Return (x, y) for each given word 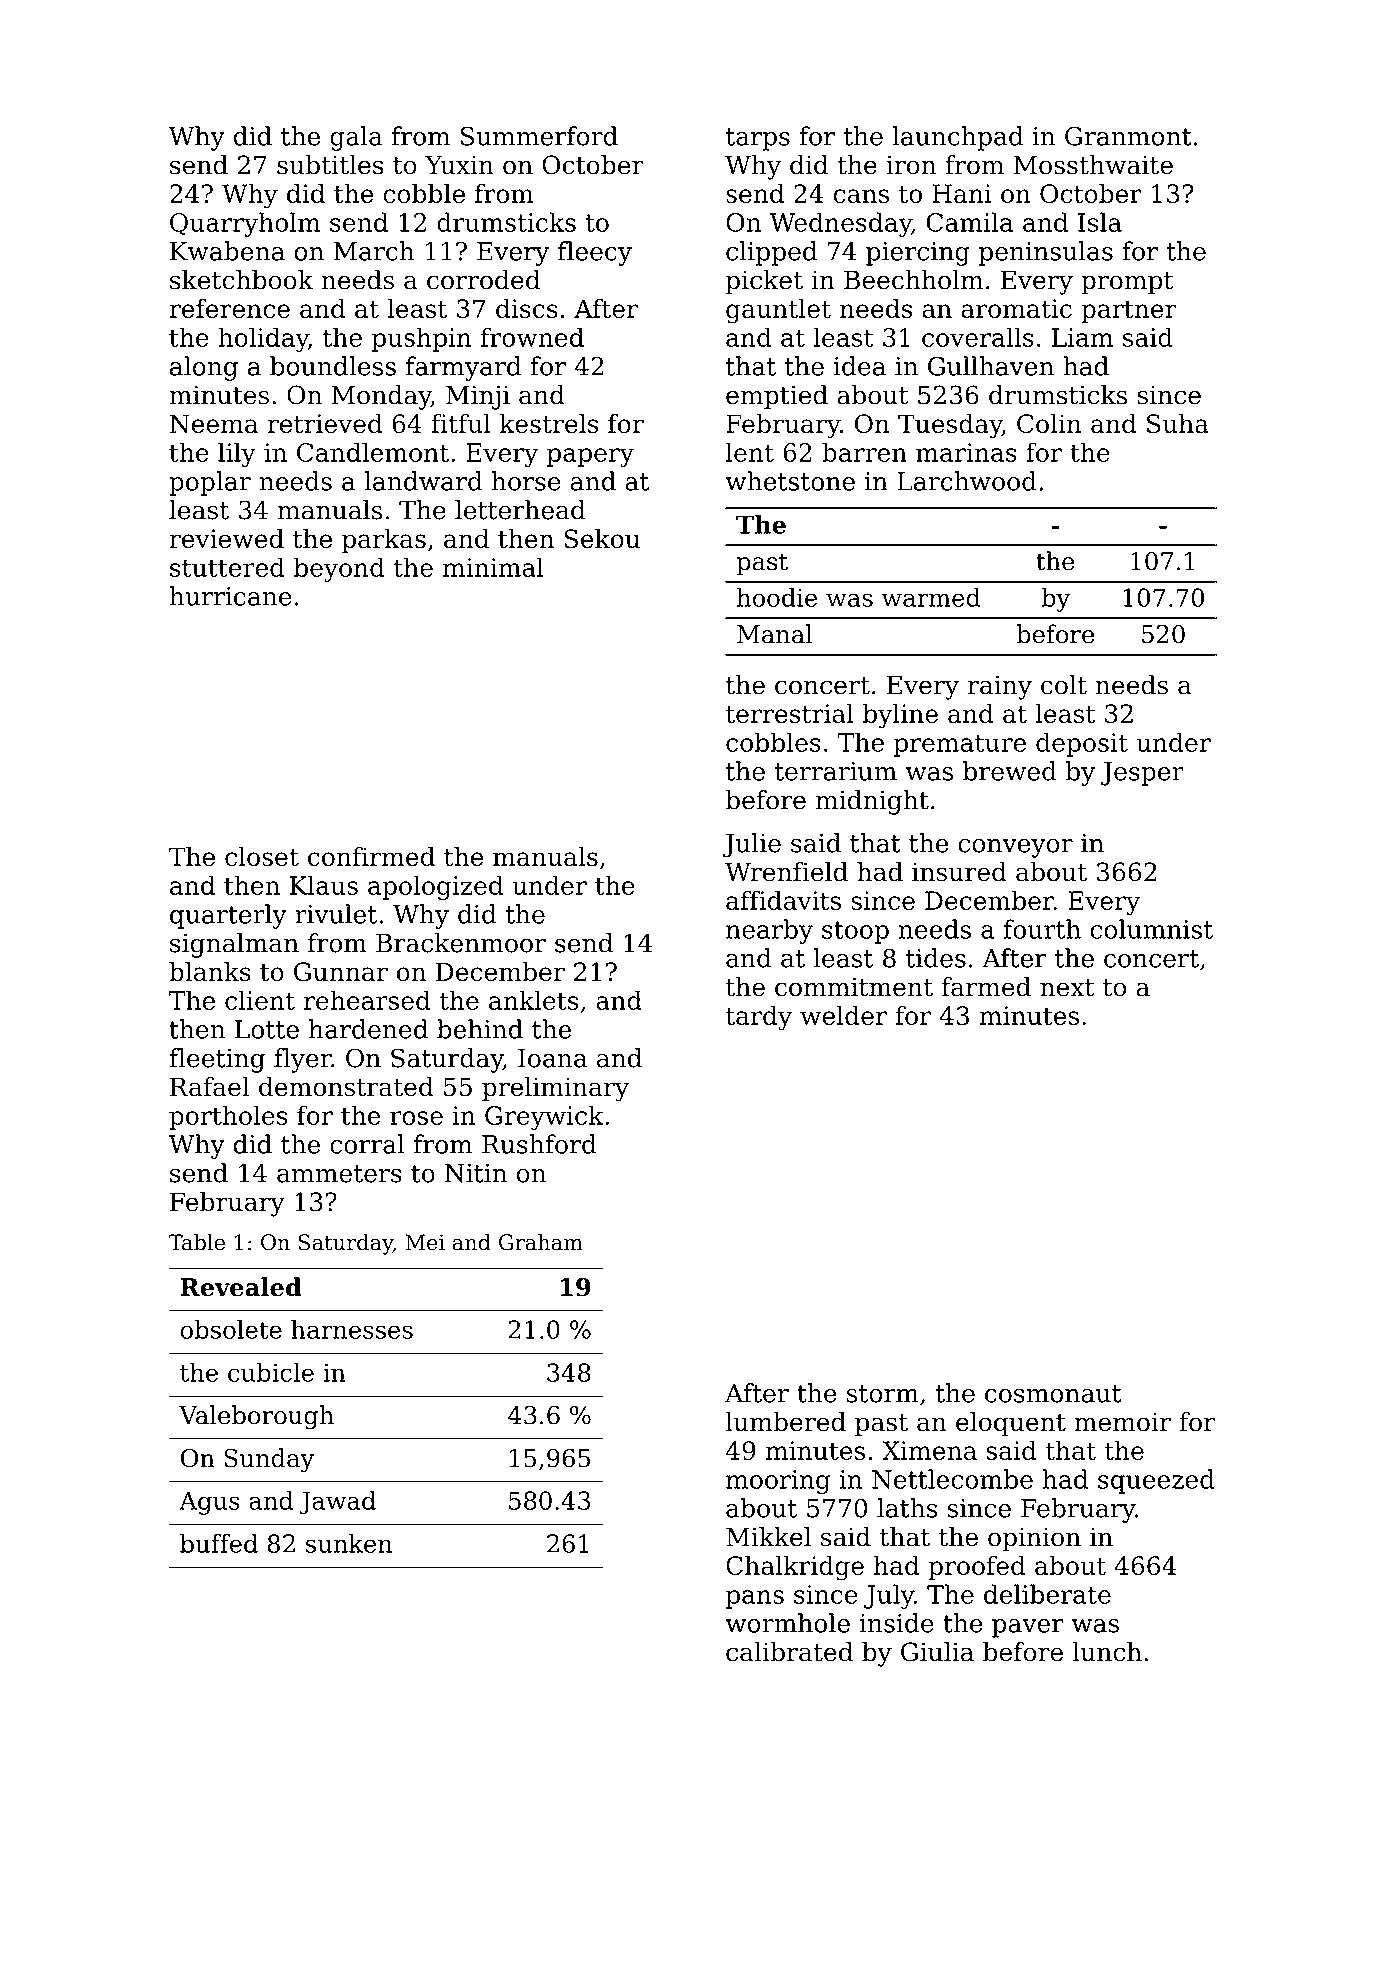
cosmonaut (1053, 1394)
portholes (228, 1117)
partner (1129, 311)
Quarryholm (245, 224)
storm (883, 1394)
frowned (532, 337)
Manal (775, 634)
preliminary (555, 1089)
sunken (349, 1543)
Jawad (337, 1503)
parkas (384, 541)
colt (1064, 685)
